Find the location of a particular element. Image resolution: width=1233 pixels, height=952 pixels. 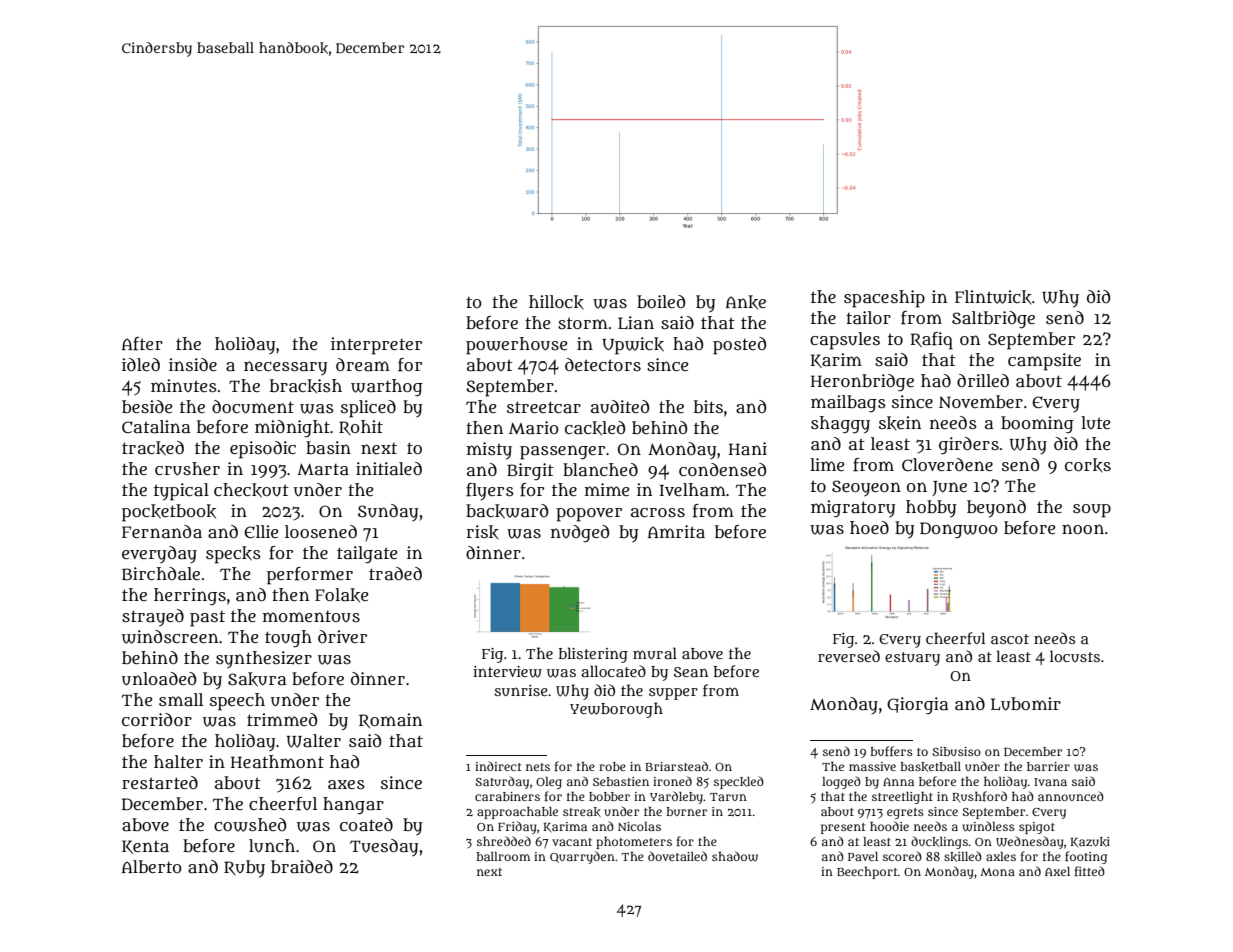

hillock is located at coordinates (556, 302).
